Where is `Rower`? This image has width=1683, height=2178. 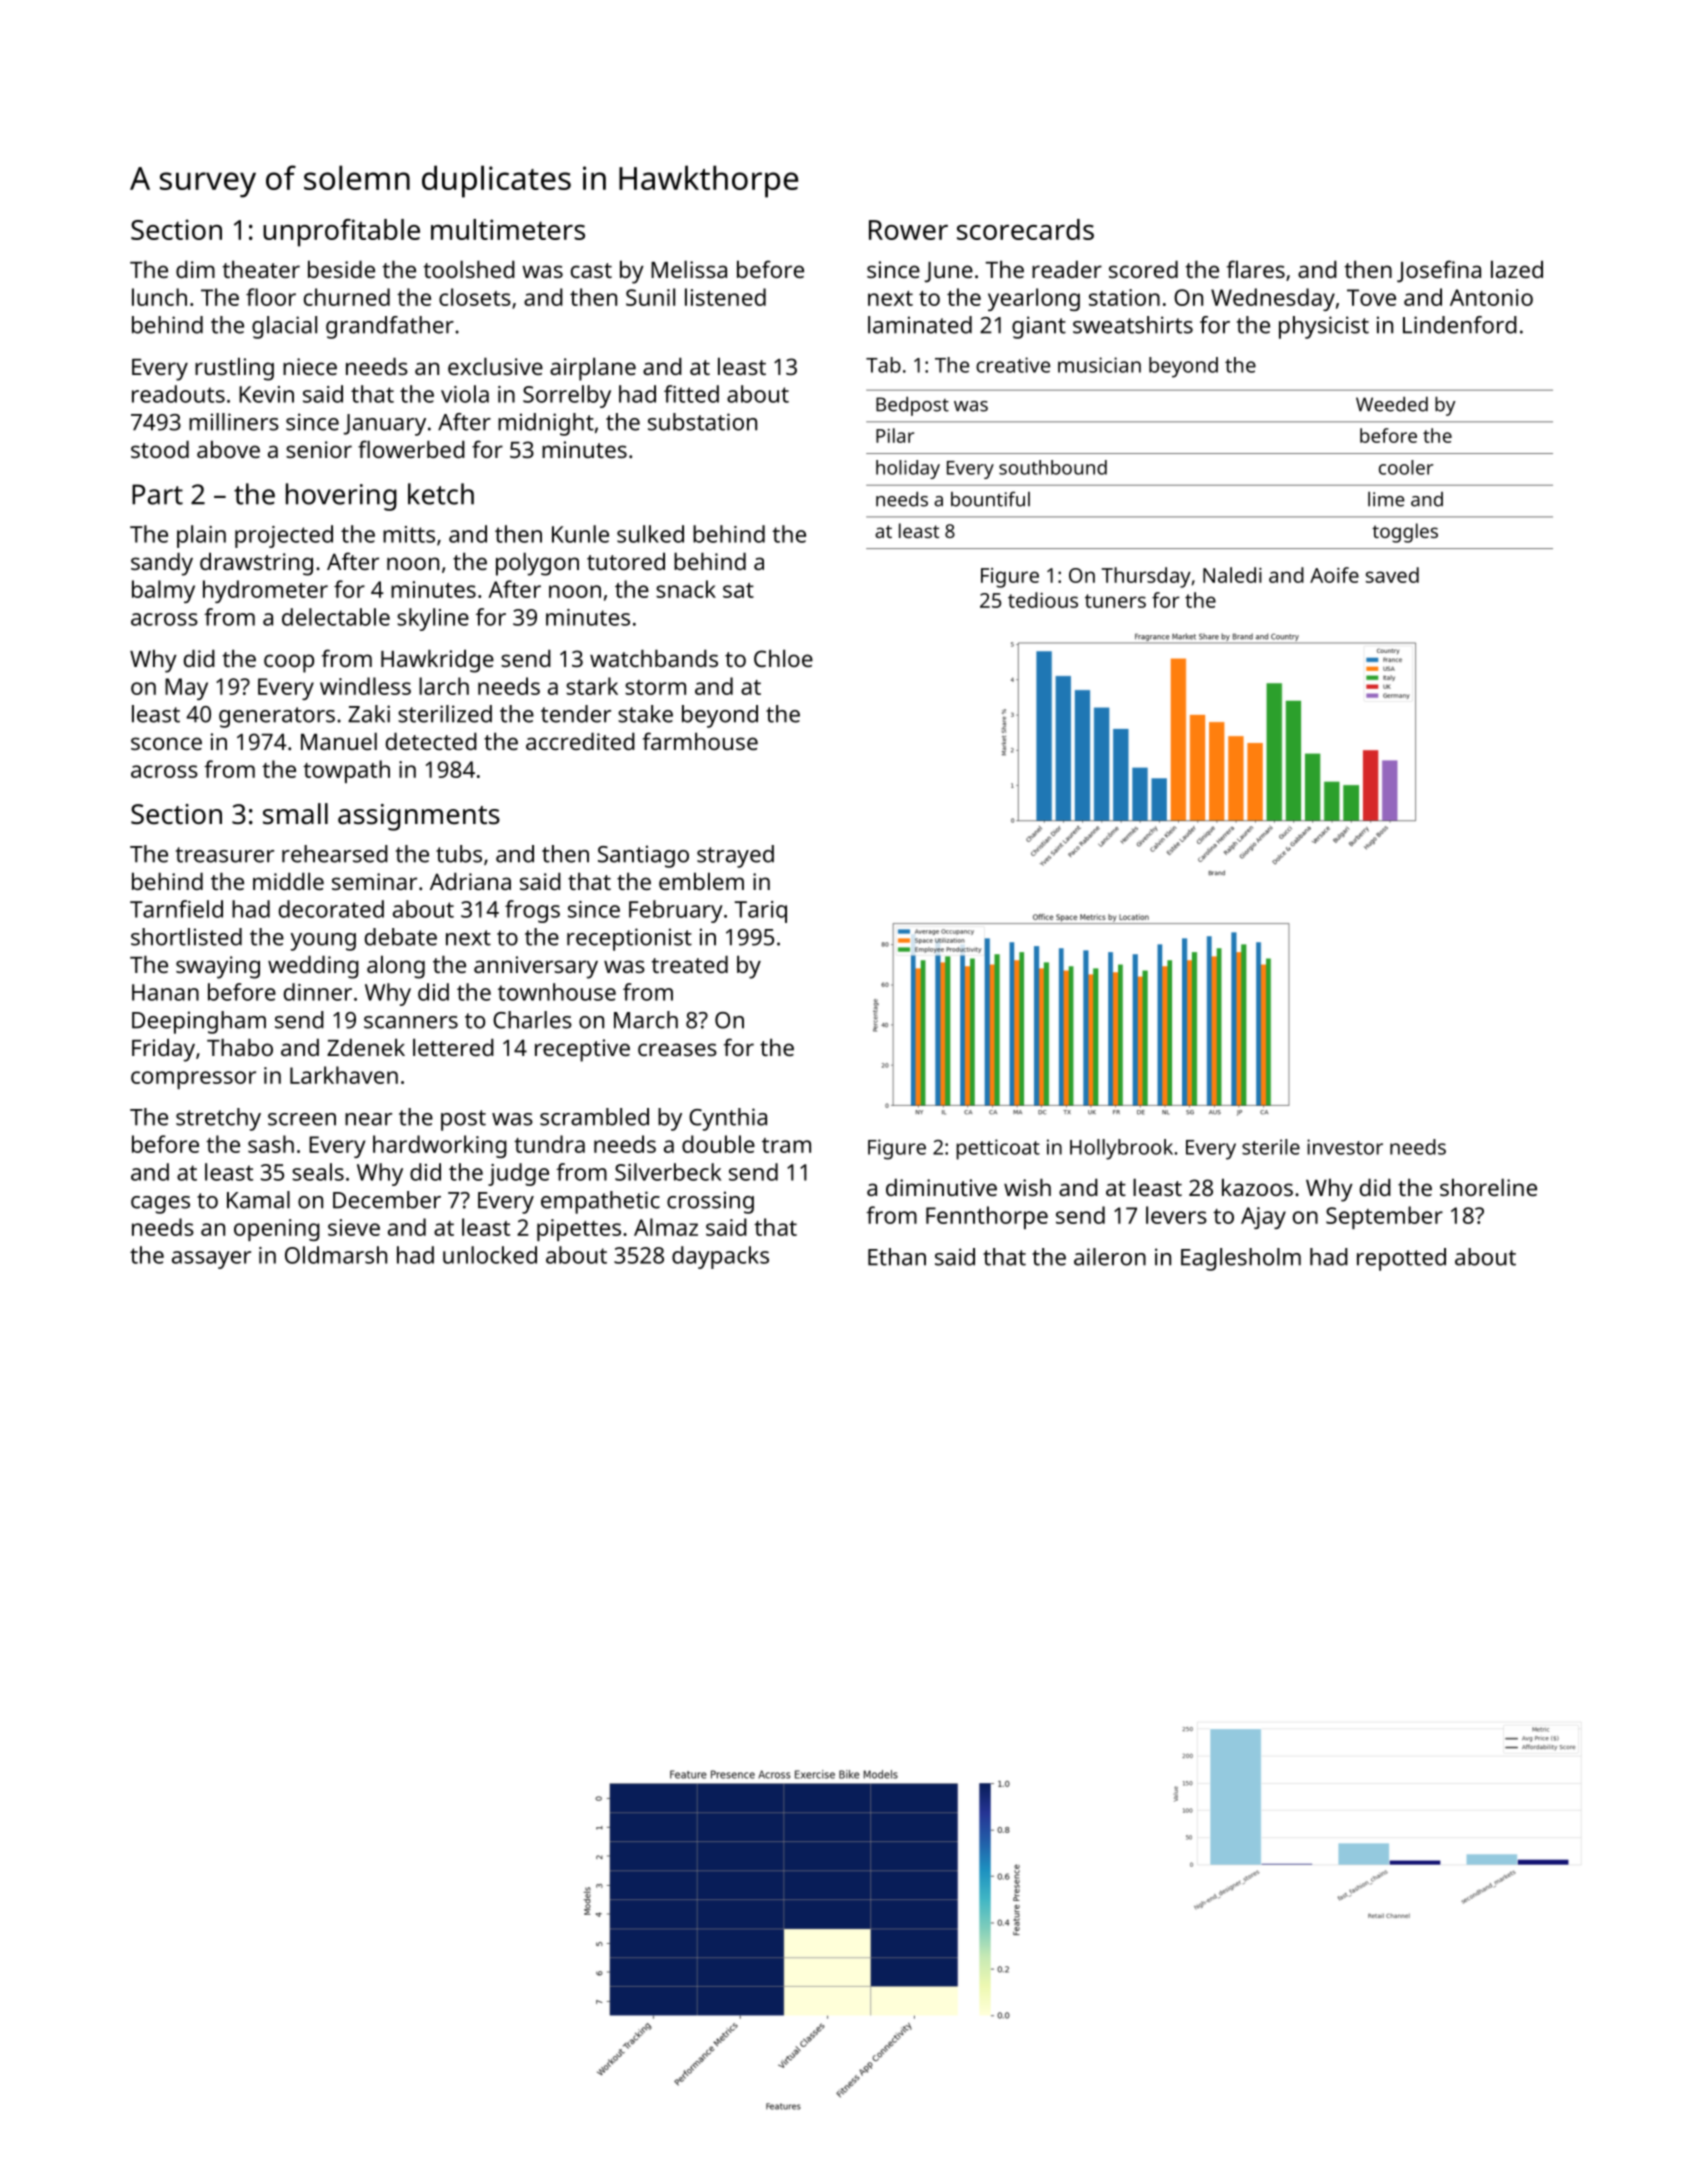
Rower is located at coordinates (908, 230).
